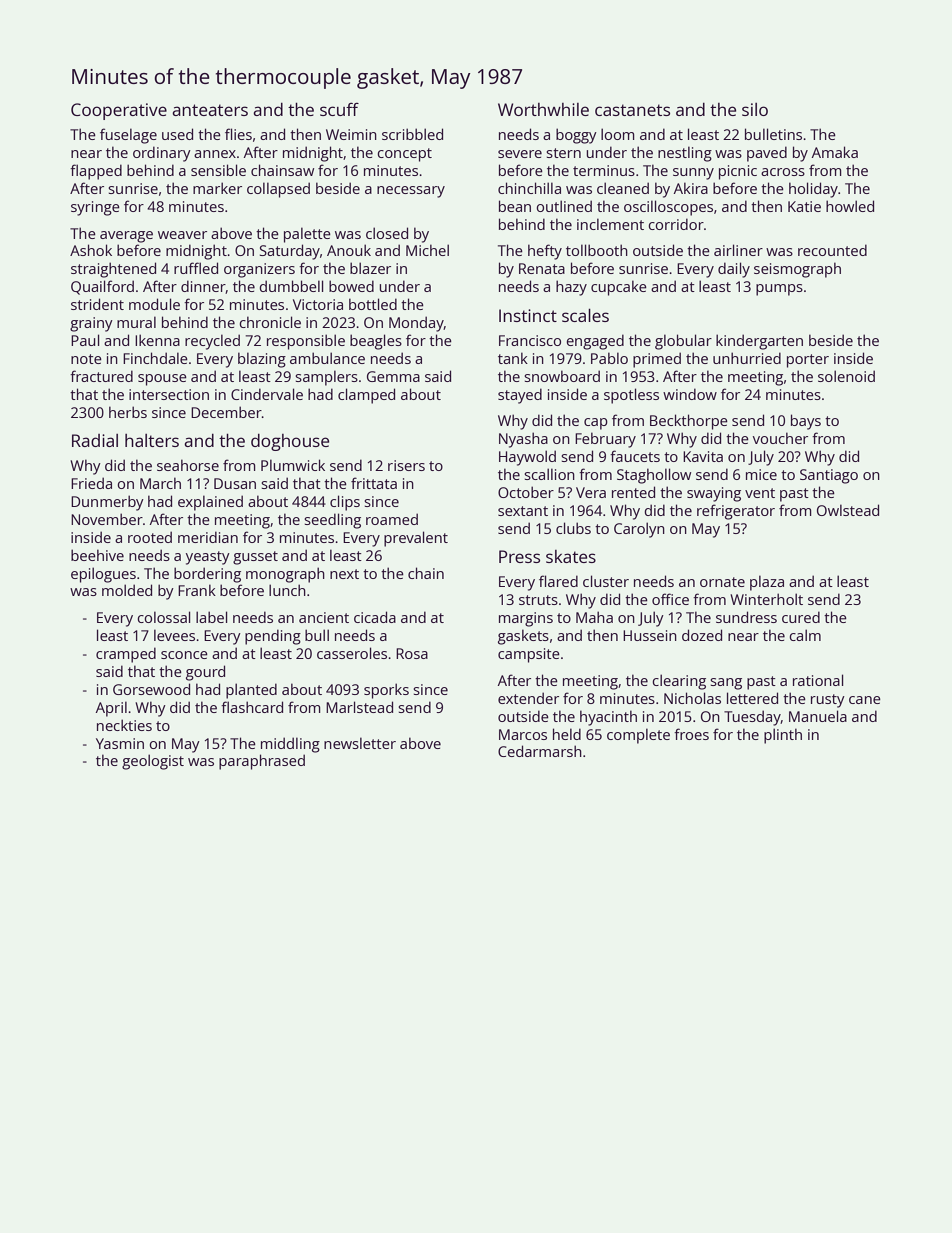  What do you see at coordinates (238, 134) in the document?
I see `flies` at bounding box center [238, 134].
